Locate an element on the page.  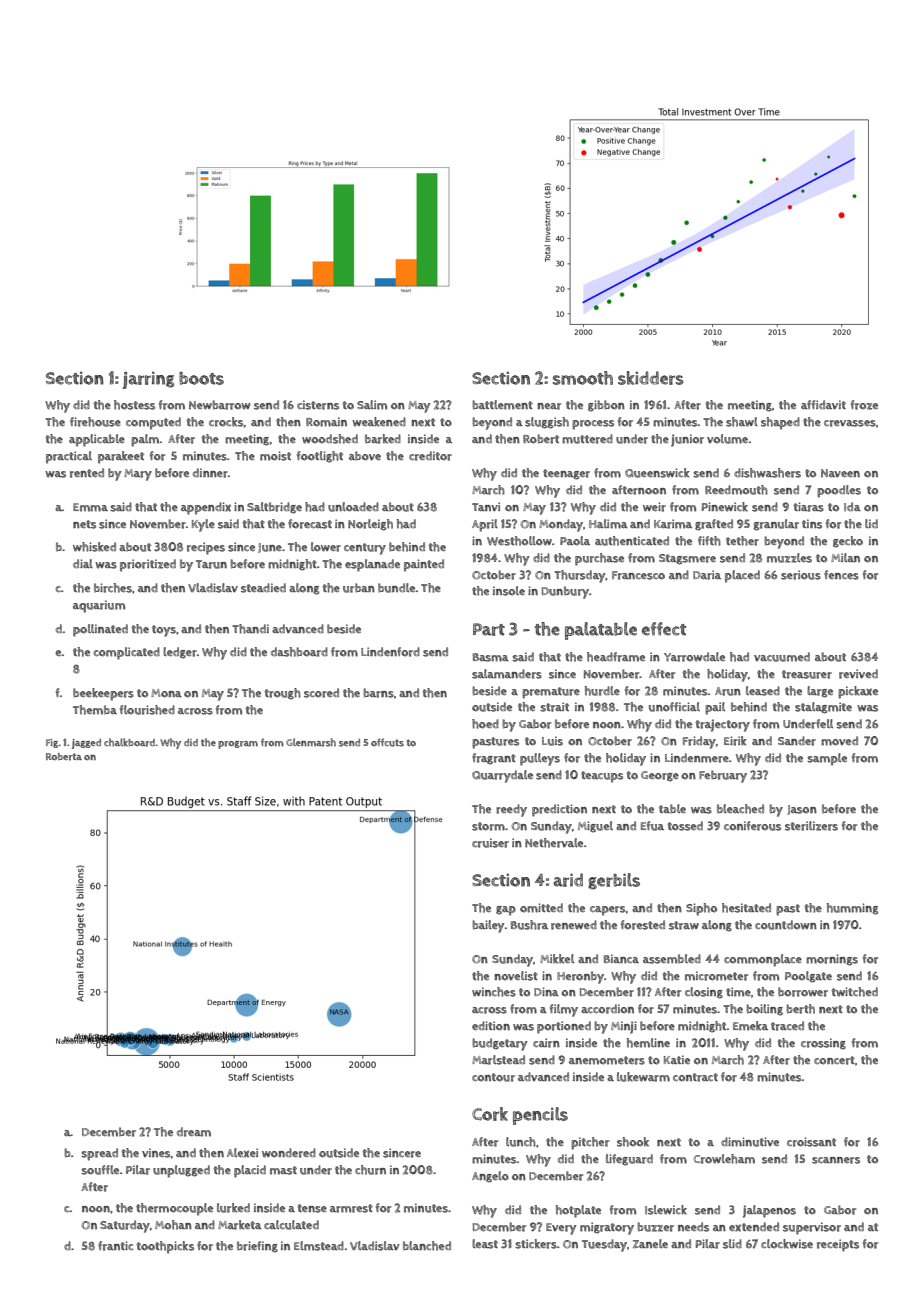
bailey is located at coordinates (488, 926).
